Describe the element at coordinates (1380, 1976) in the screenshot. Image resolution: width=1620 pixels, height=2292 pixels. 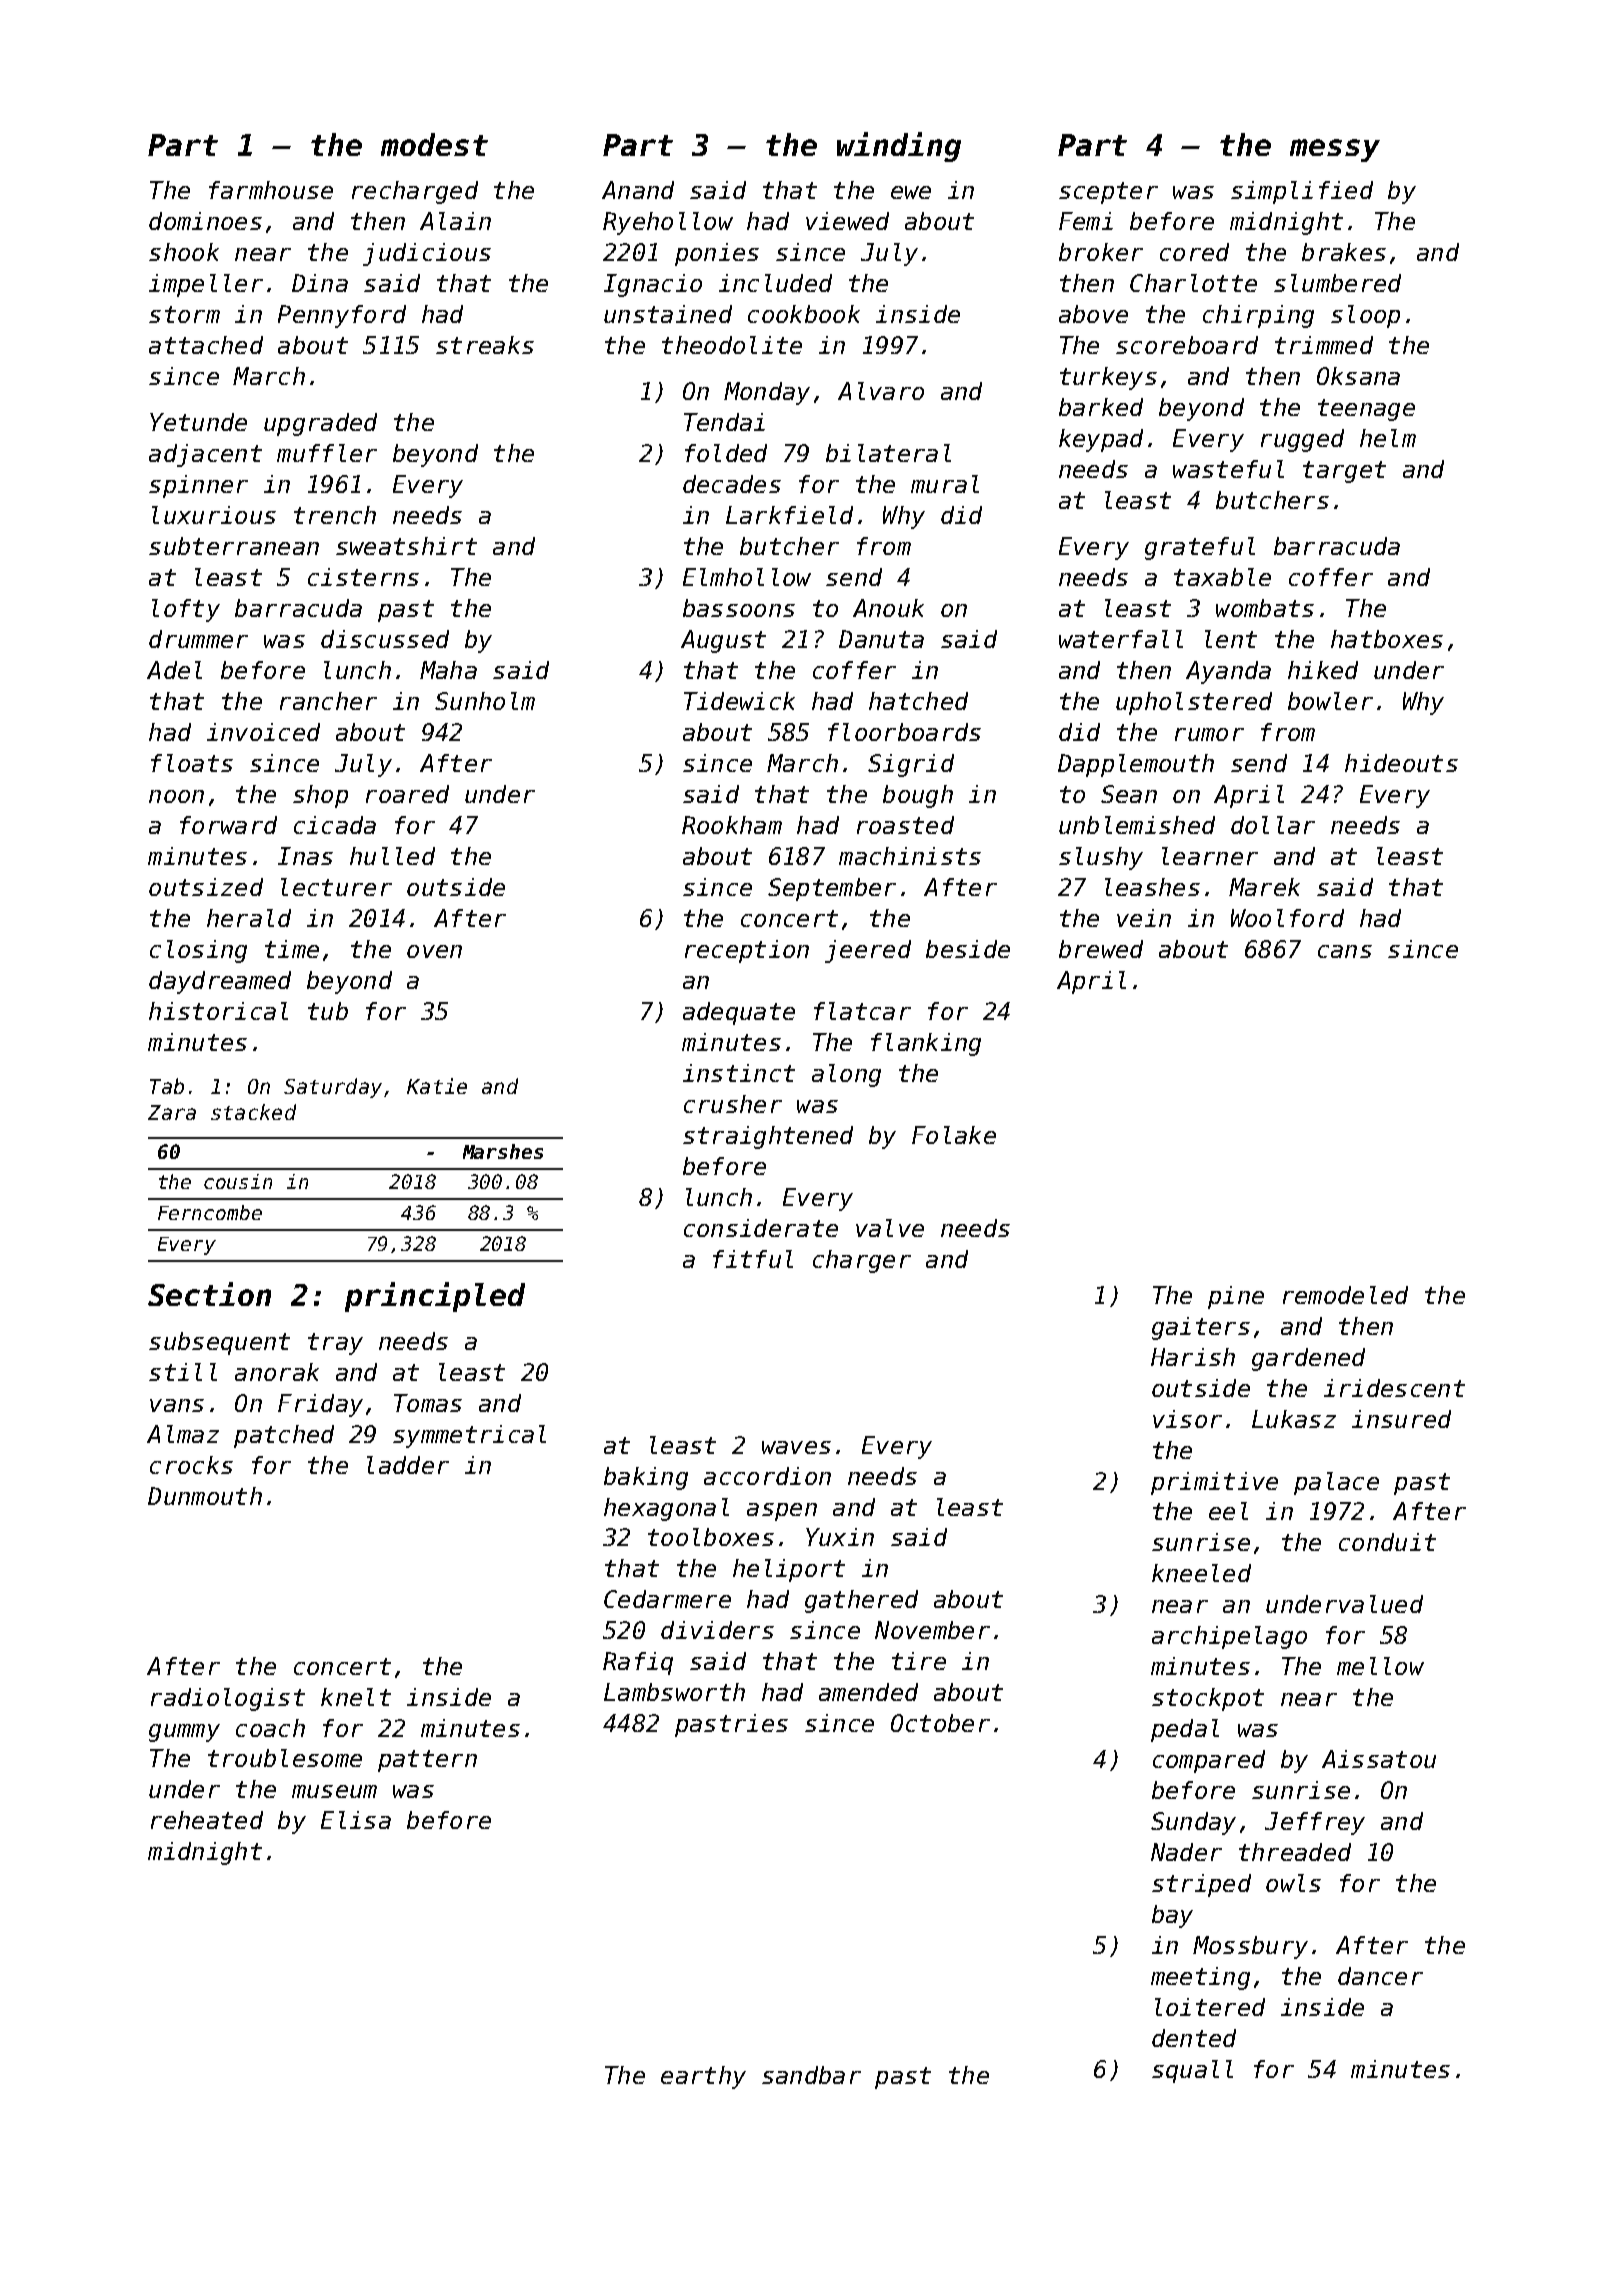
I see `dancer` at that location.
